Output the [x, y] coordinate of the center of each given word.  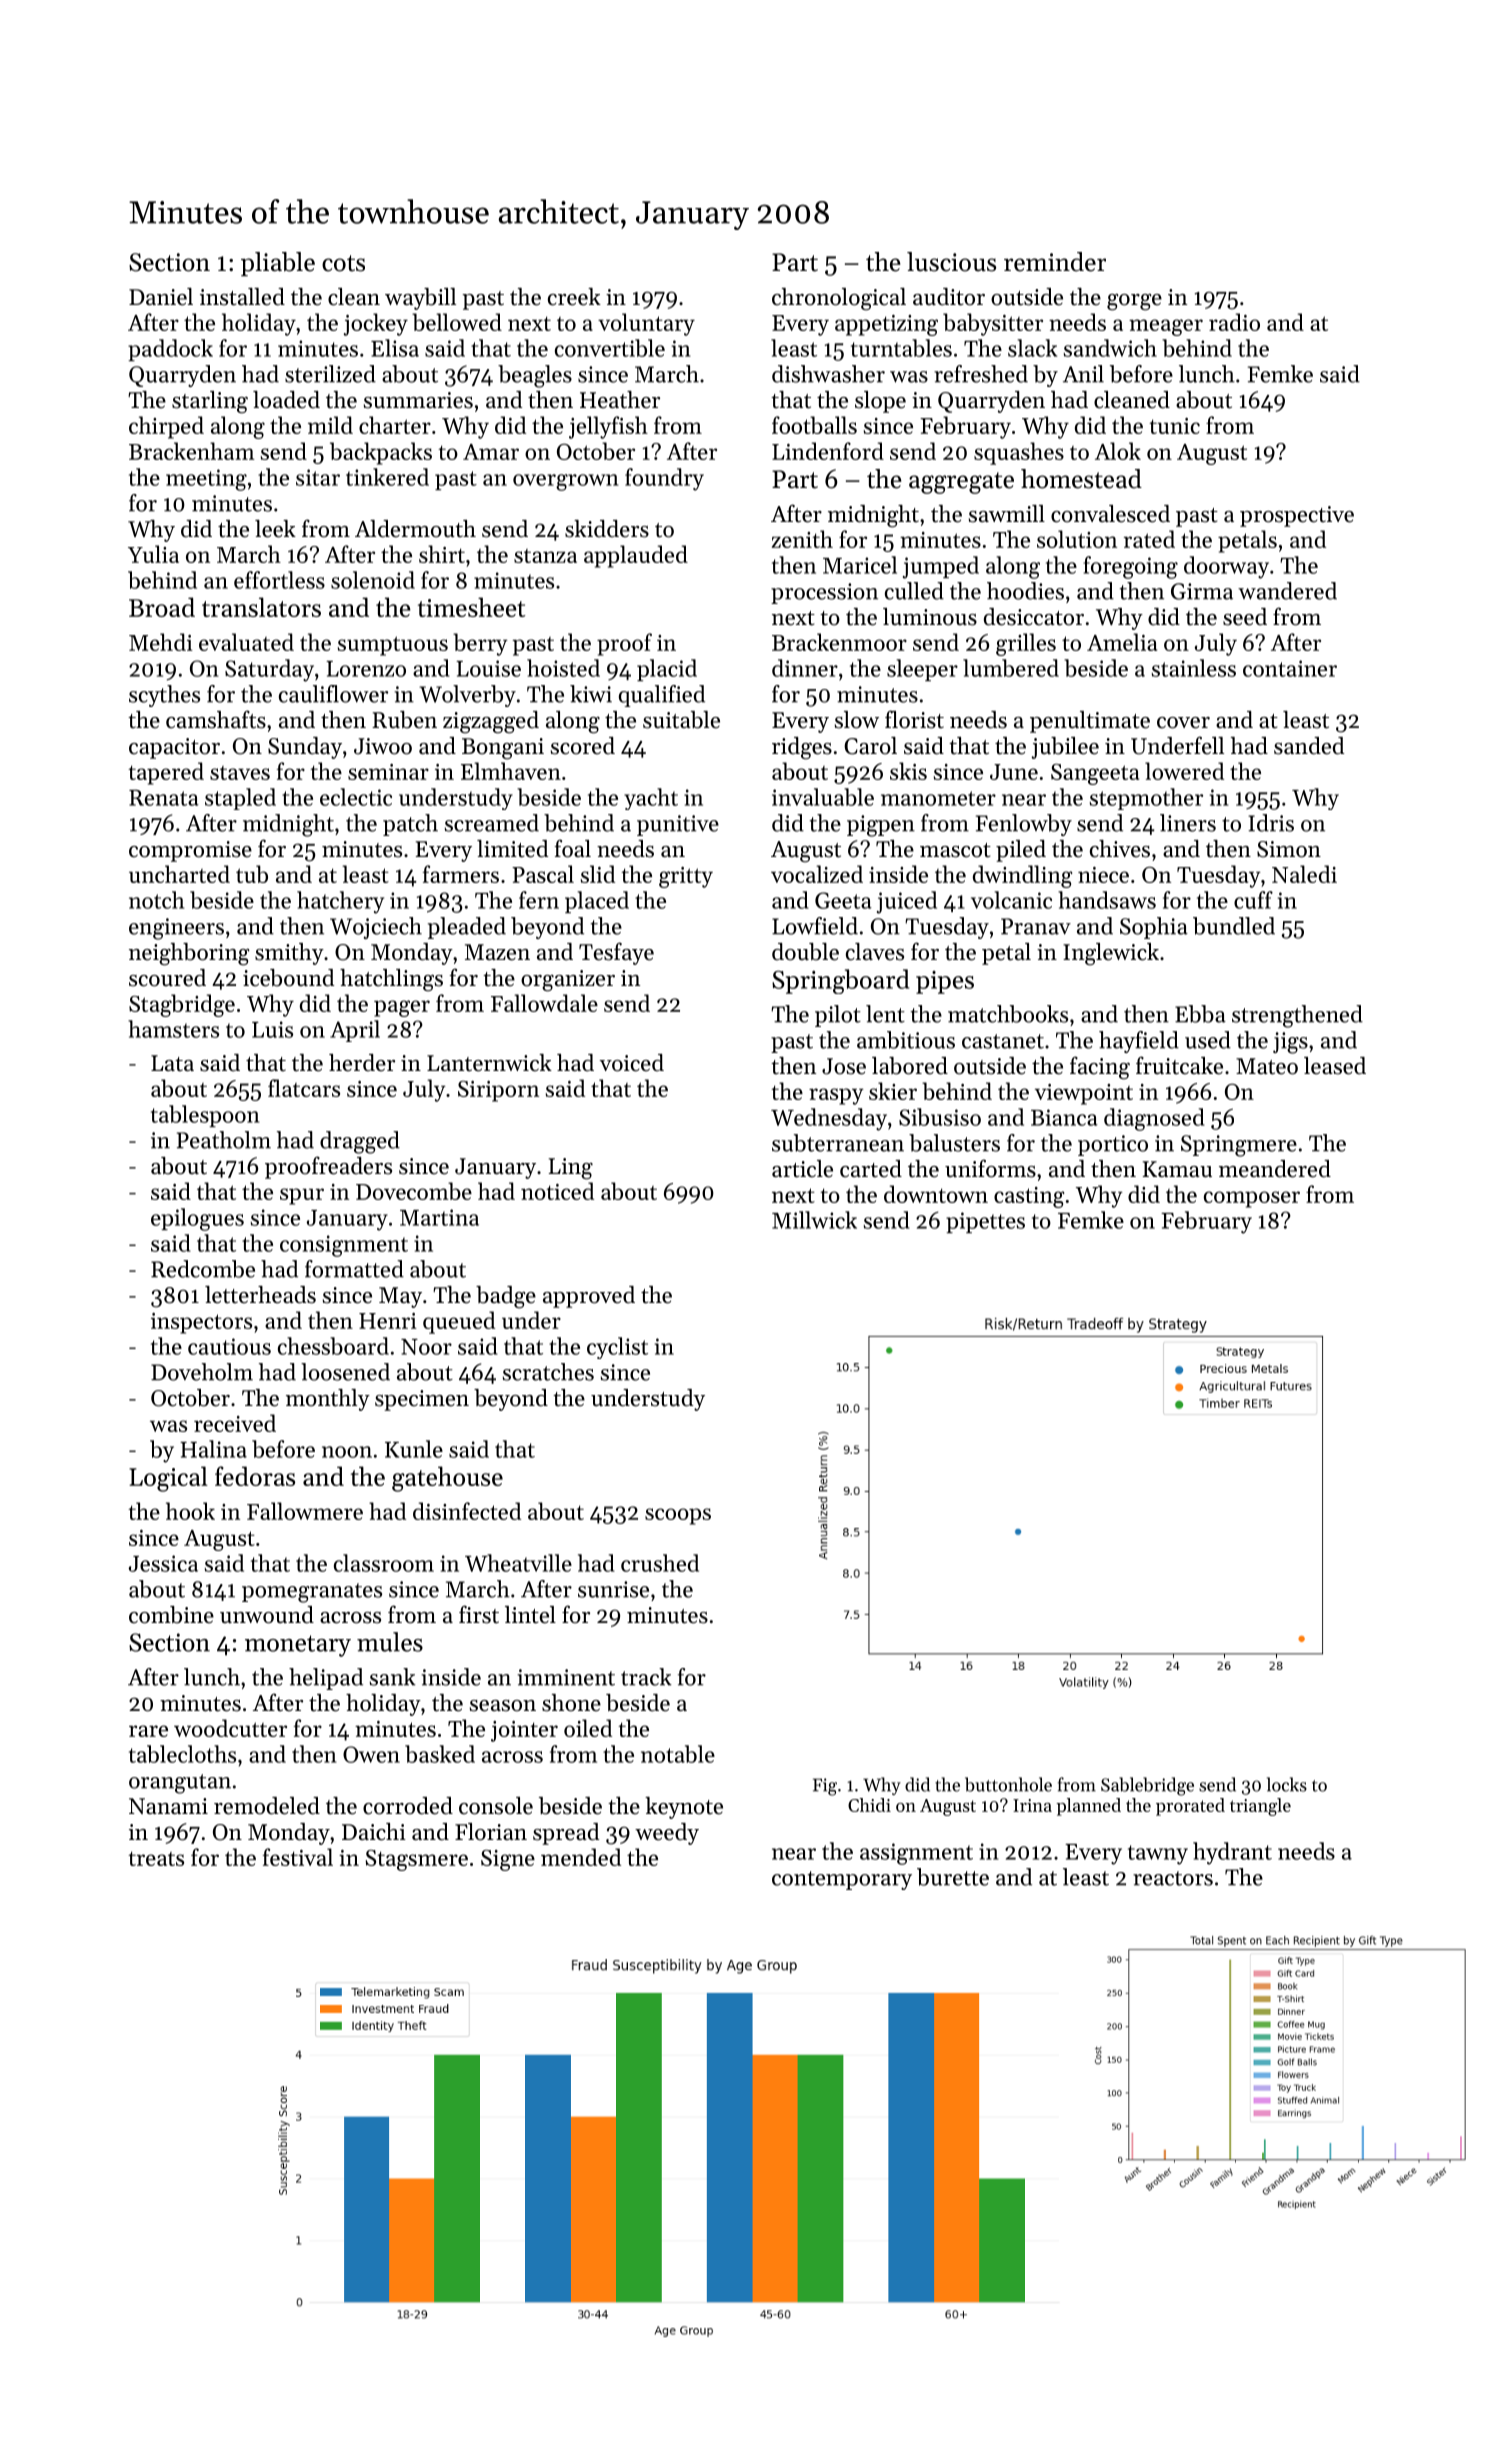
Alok [1118, 451]
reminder [1055, 262]
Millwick [814, 1220]
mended [581, 1857]
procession [824, 593]
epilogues [197, 1219]
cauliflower [333, 694]
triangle [1260, 1807]
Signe [508, 1860]
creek [574, 297]
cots [343, 263]
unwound [267, 1615]
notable [678, 1754]
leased [1335, 1066]
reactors [1173, 1878]
